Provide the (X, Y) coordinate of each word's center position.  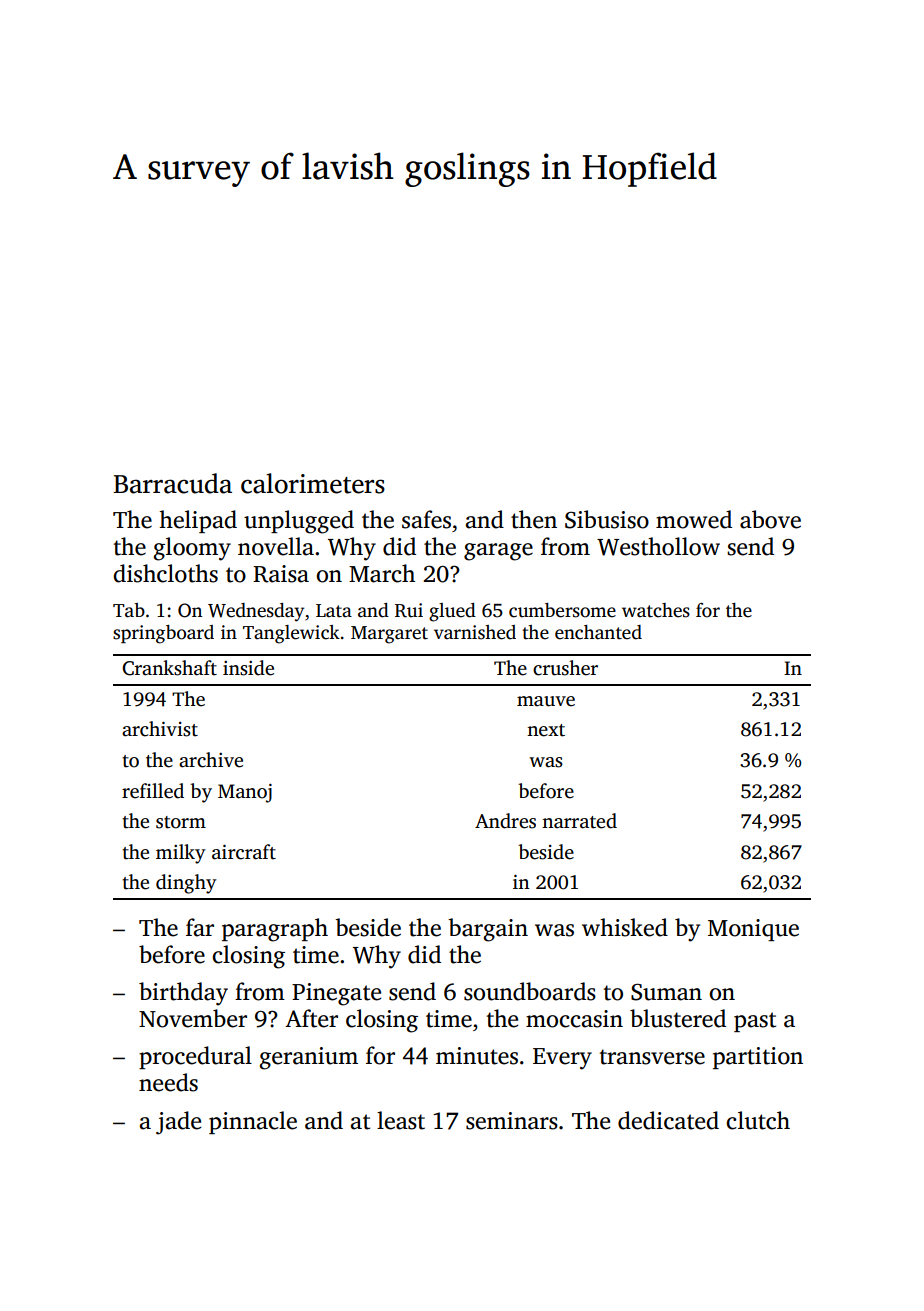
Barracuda (173, 483)
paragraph (275, 930)
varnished (475, 632)
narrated (579, 821)
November (193, 1018)
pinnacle (253, 1122)
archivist (160, 729)
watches (656, 610)
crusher (565, 668)
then (534, 519)
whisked (625, 927)
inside (248, 668)
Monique (753, 930)
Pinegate (336, 994)
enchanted (598, 632)
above (770, 519)
